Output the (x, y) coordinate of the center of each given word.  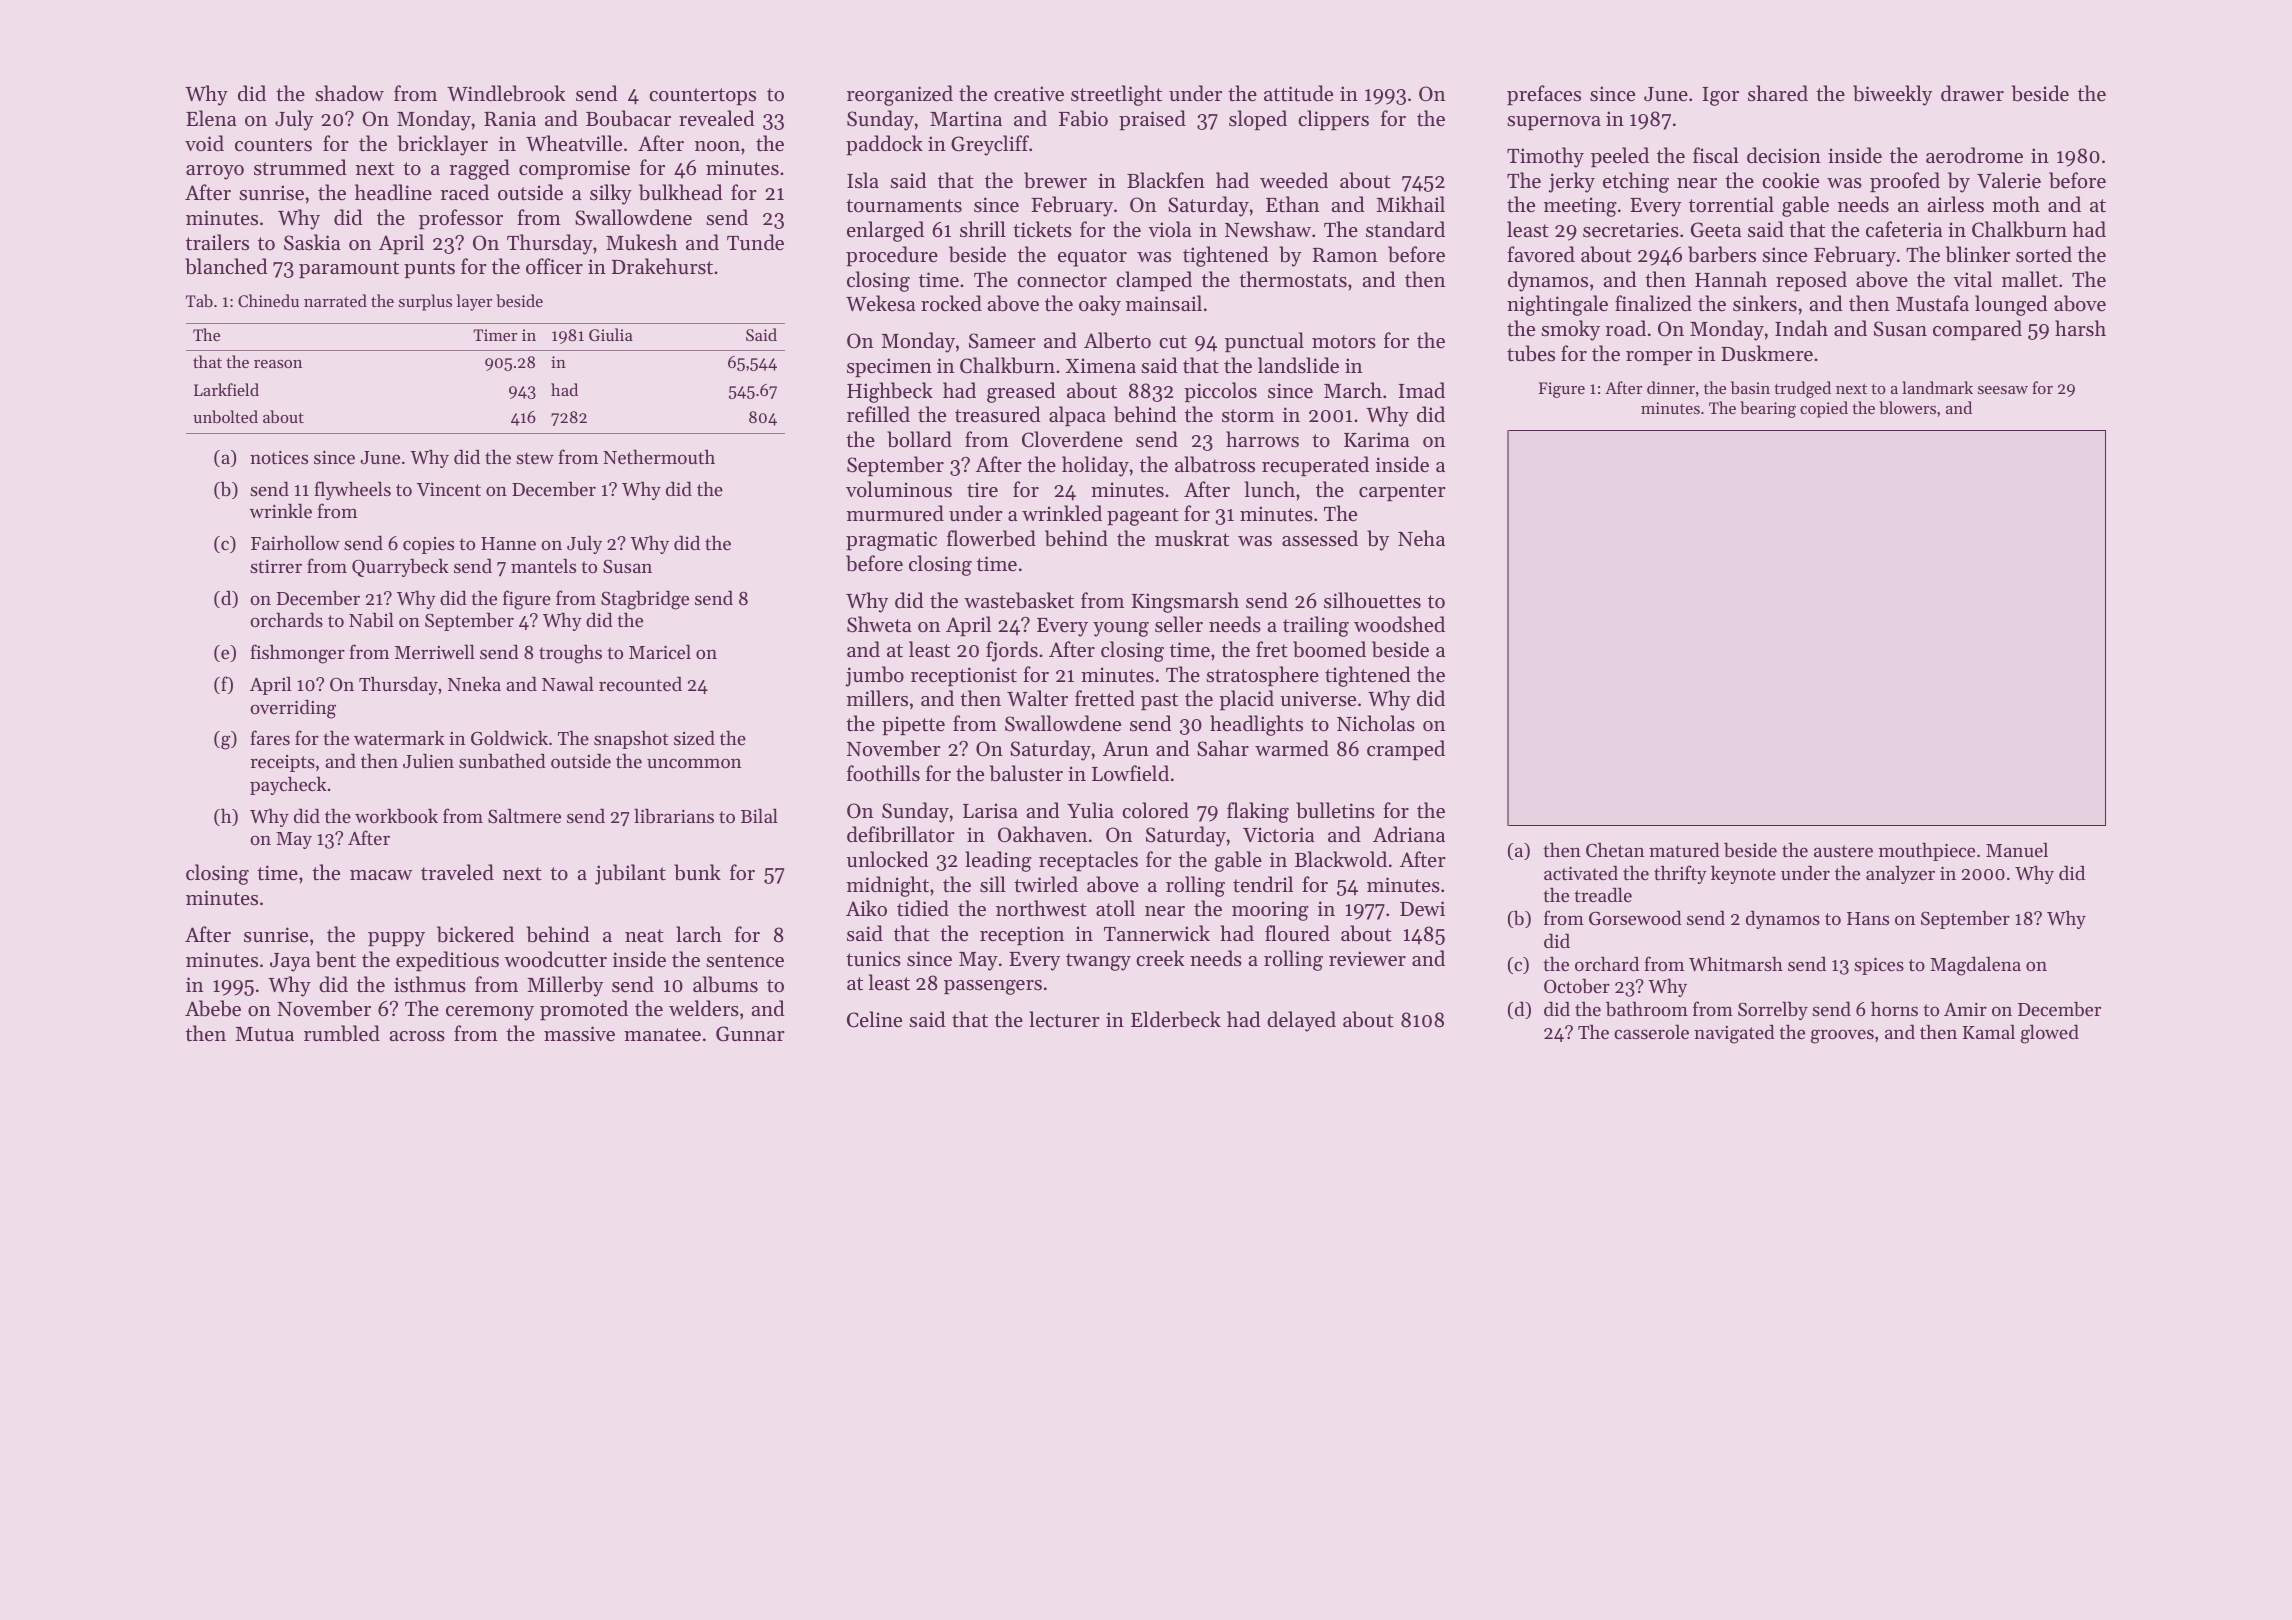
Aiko (866, 908)
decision (1784, 155)
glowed (2050, 1034)
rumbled (342, 1033)
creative (1029, 94)
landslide (1298, 365)
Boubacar (628, 118)
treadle (1603, 894)
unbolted (225, 416)
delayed (1301, 1021)
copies (428, 545)
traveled (457, 872)
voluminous (899, 489)
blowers (1907, 407)
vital (1972, 279)
